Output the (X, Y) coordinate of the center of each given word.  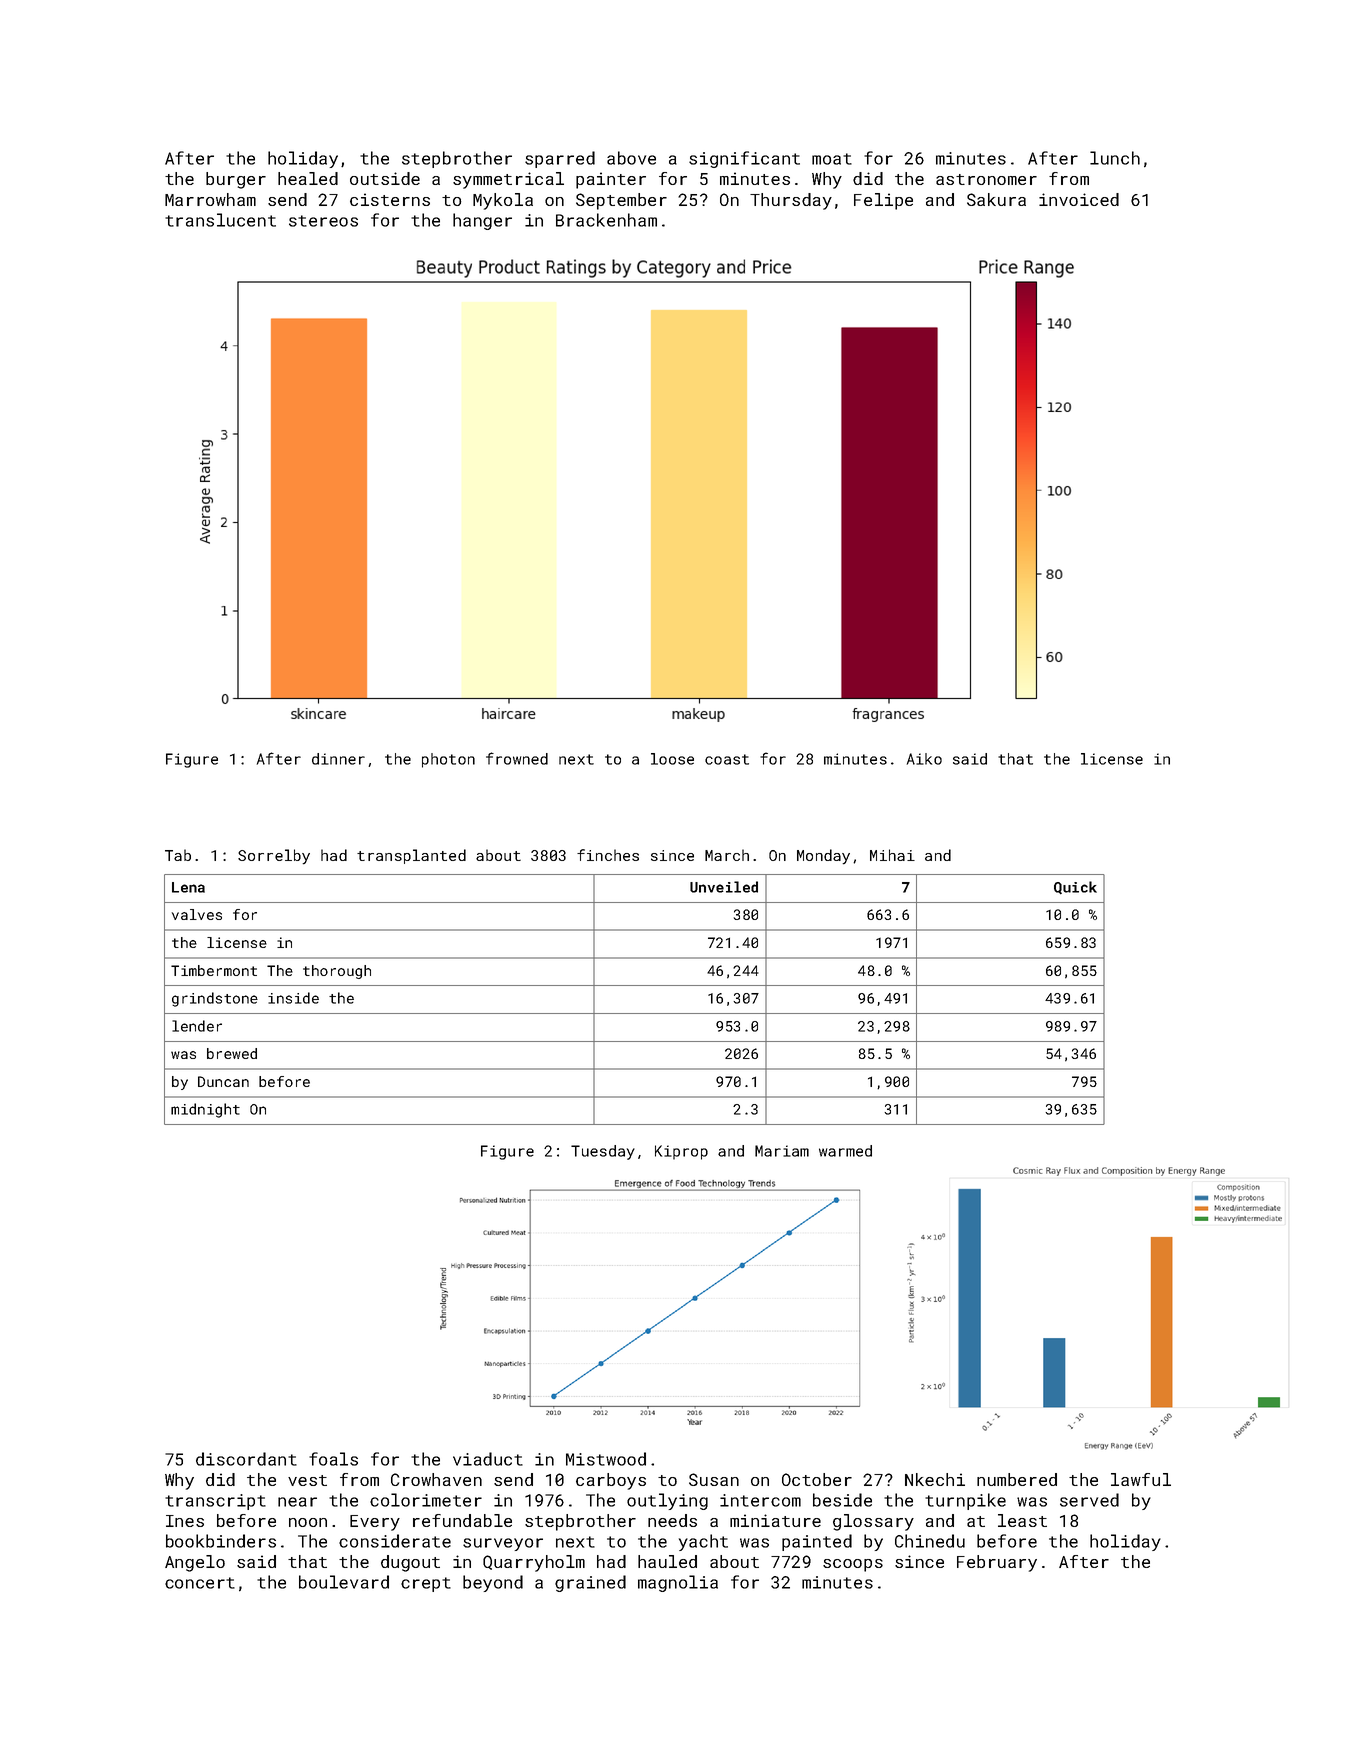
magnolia (678, 1583)
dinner (338, 759)
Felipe (883, 201)
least (1022, 1520)
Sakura (996, 199)
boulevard (344, 1582)
